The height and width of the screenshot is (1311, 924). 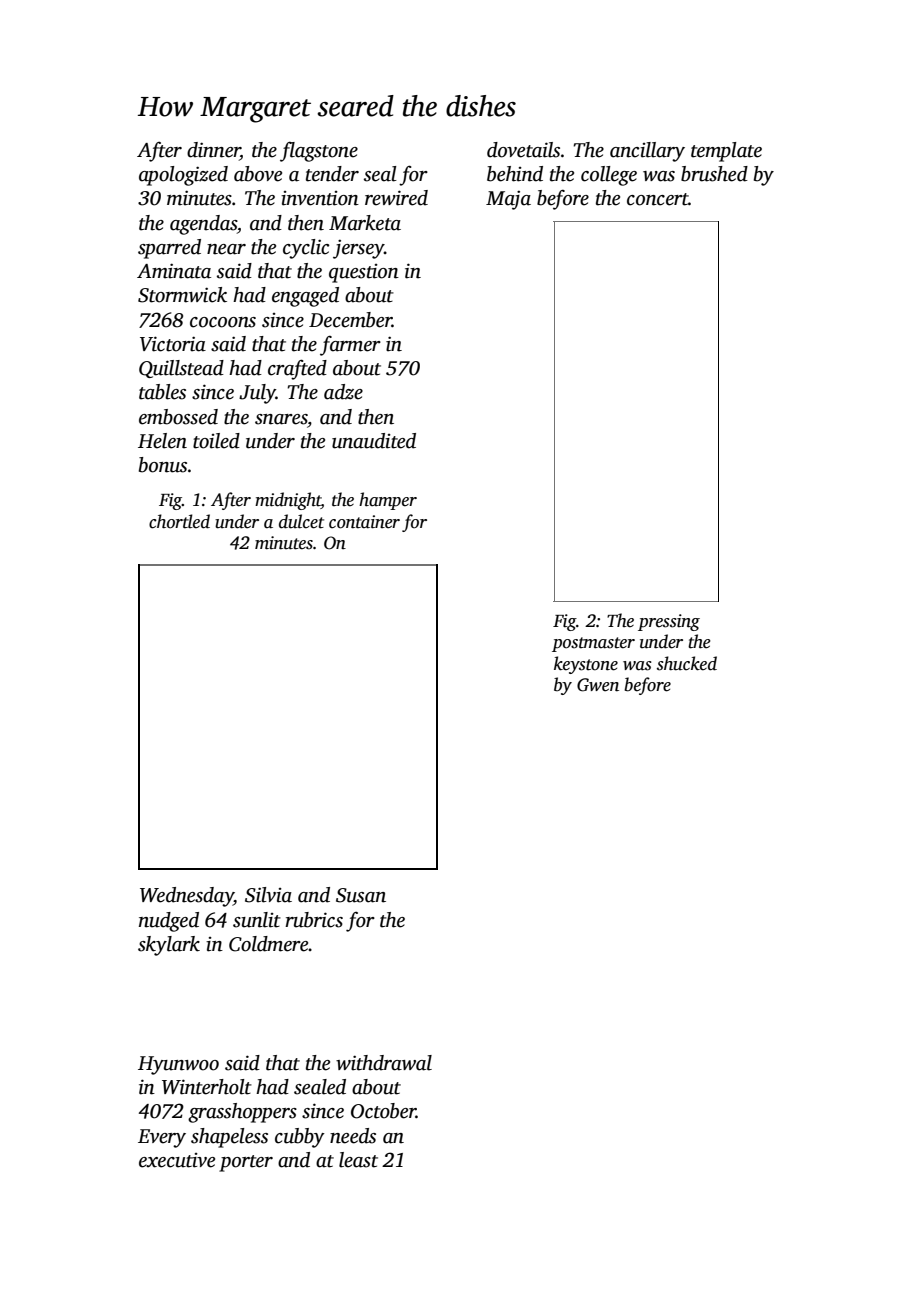 I want to click on Coldmere, so click(x=269, y=944).
